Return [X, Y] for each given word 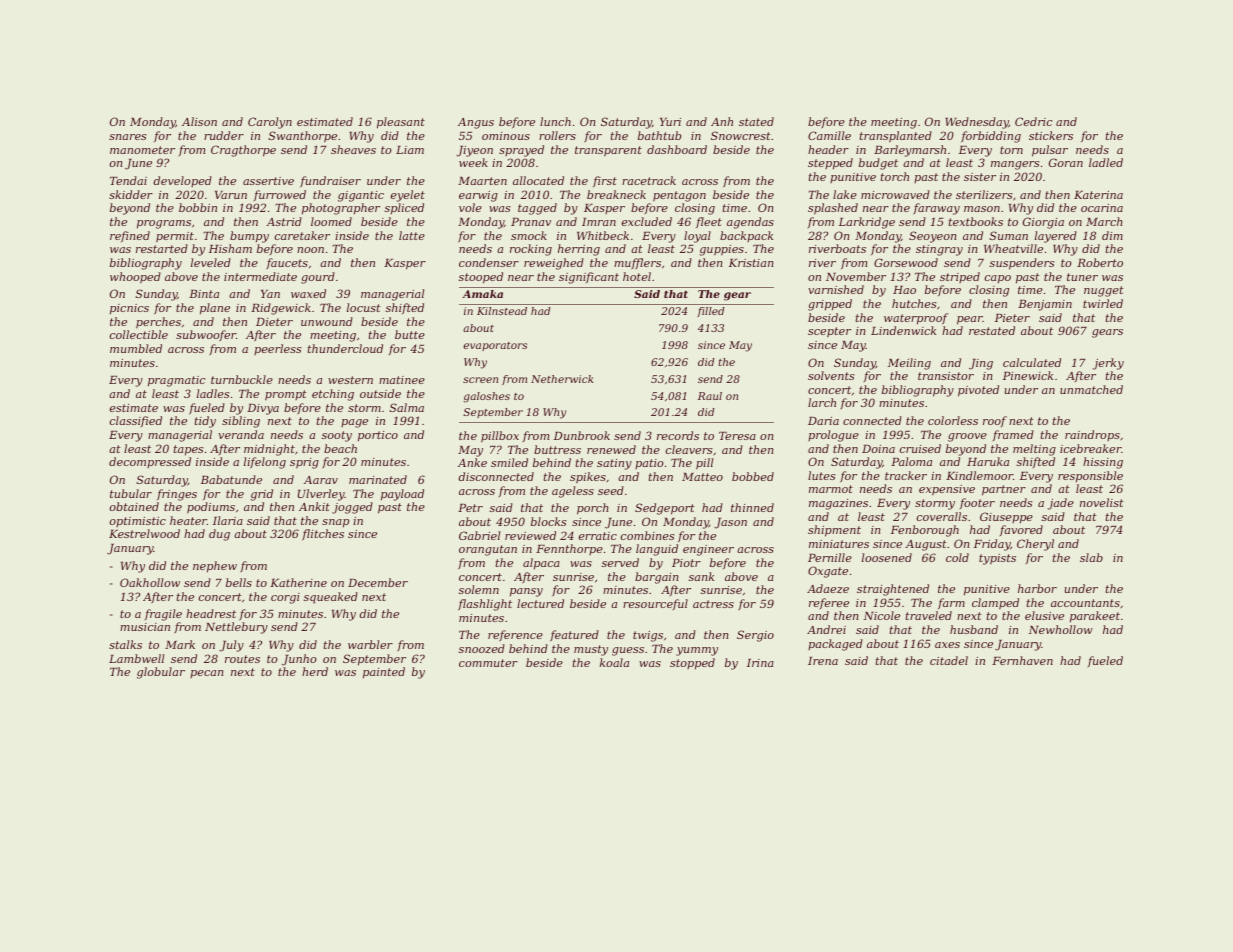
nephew [215, 567]
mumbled [136, 348]
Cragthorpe [243, 151]
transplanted [896, 137]
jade [1061, 504]
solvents [831, 375]
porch [592, 509]
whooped [135, 278]
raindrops [1092, 435]
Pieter [1012, 318]
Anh [722, 121]
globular [161, 673]
